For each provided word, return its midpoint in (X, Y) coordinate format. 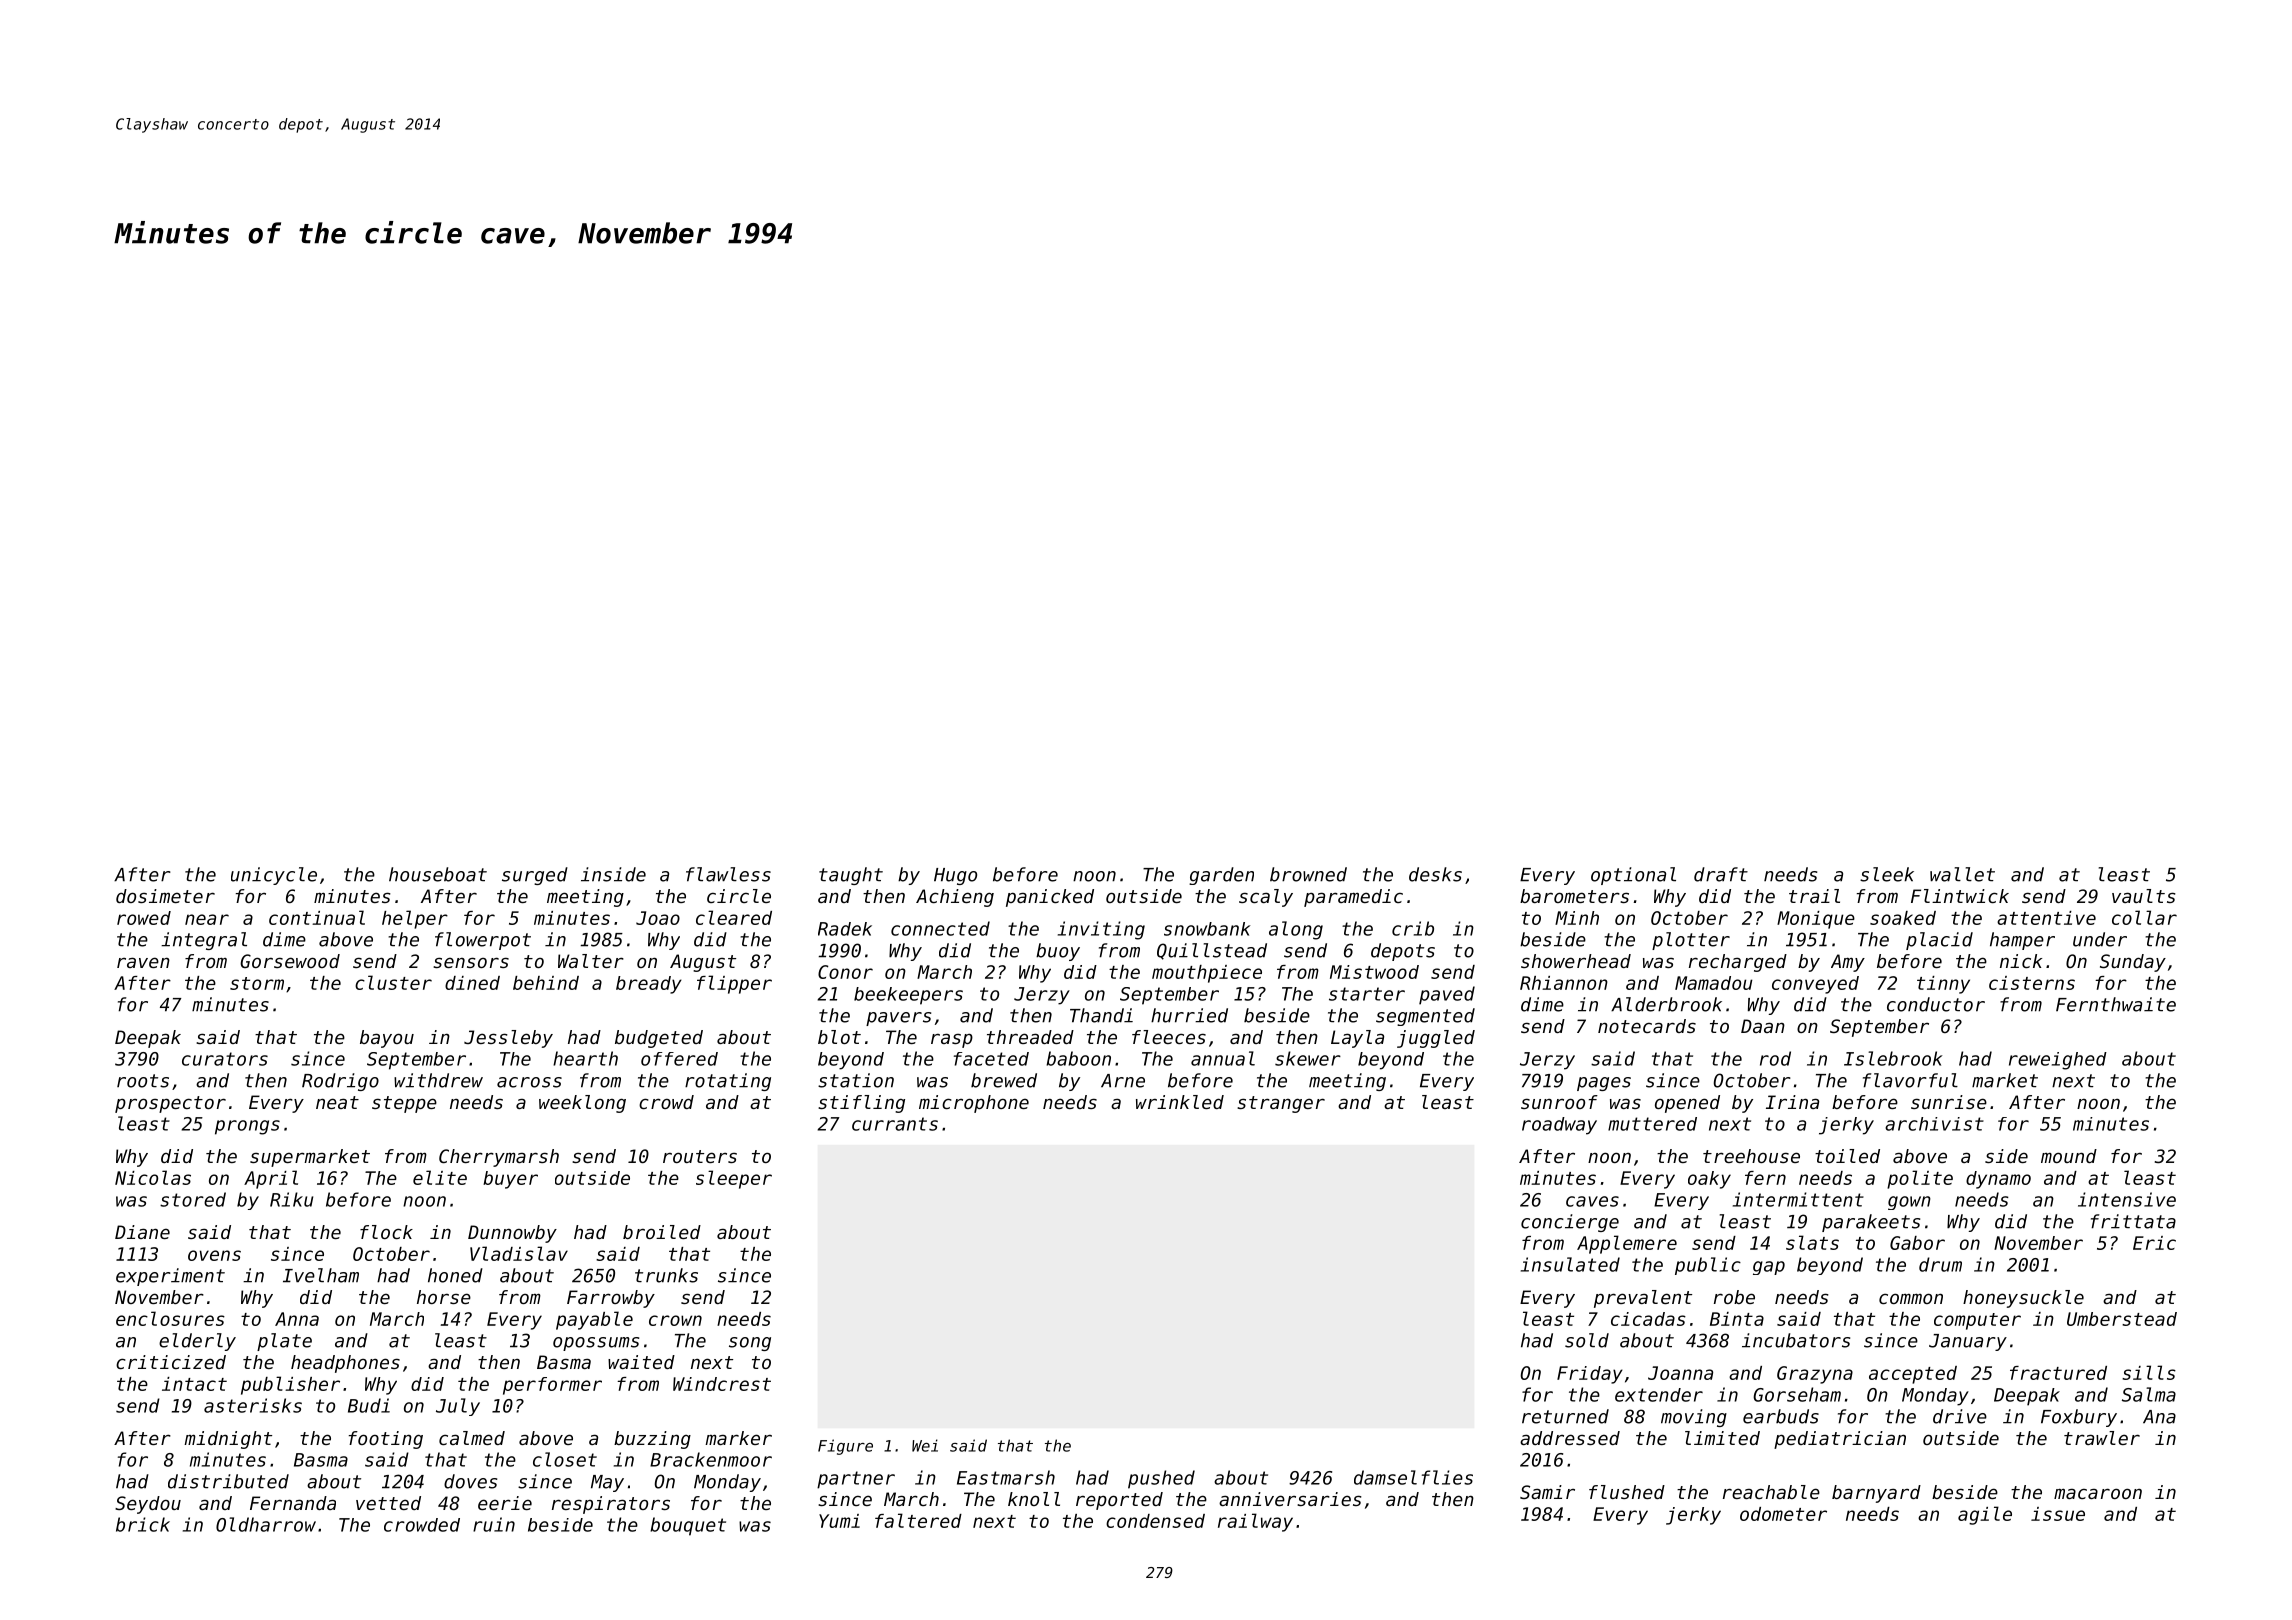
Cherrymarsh (499, 1158)
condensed (1155, 1521)
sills (2149, 1372)
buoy (1058, 952)
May (607, 1483)
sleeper (734, 1179)
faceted (991, 1059)
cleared (734, 917)
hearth (585, 1058)
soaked (1903, 918)
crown (675, 1320)
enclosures (170, 1318)
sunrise (1949, 1102)
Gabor (1917, 1243)
